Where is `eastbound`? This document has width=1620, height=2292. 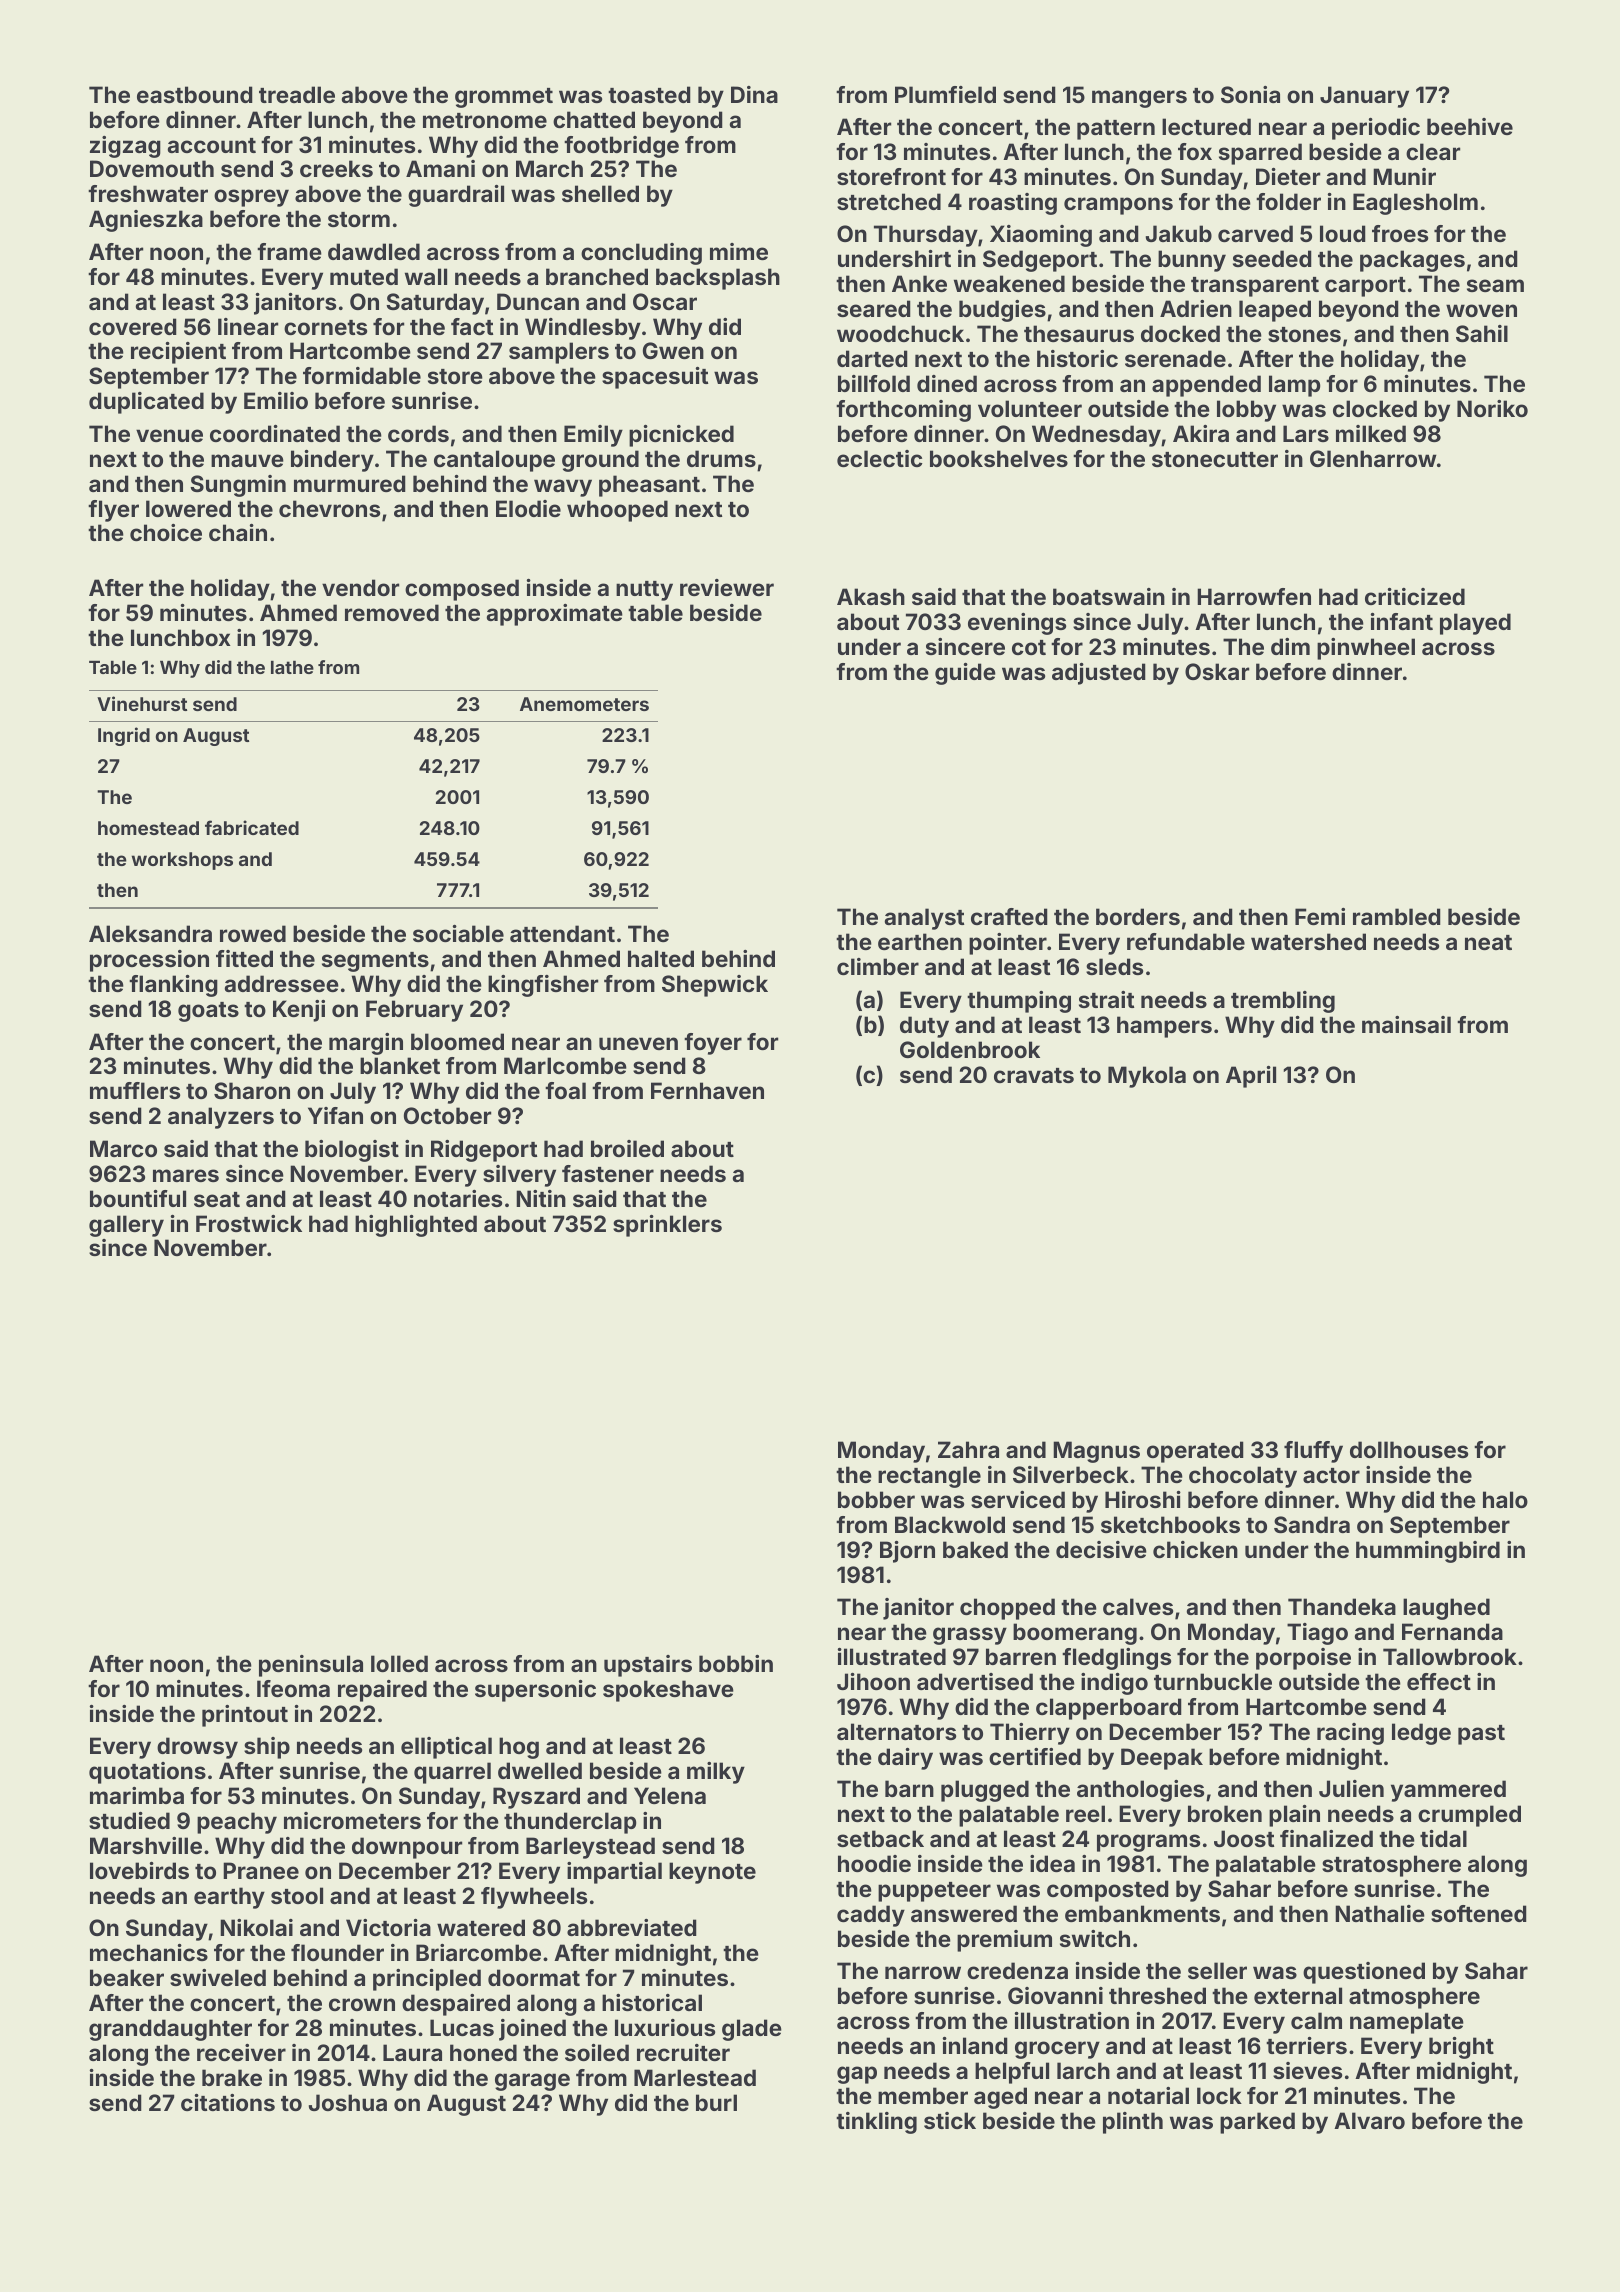 eastbound is located at coordinates (195, 94).
